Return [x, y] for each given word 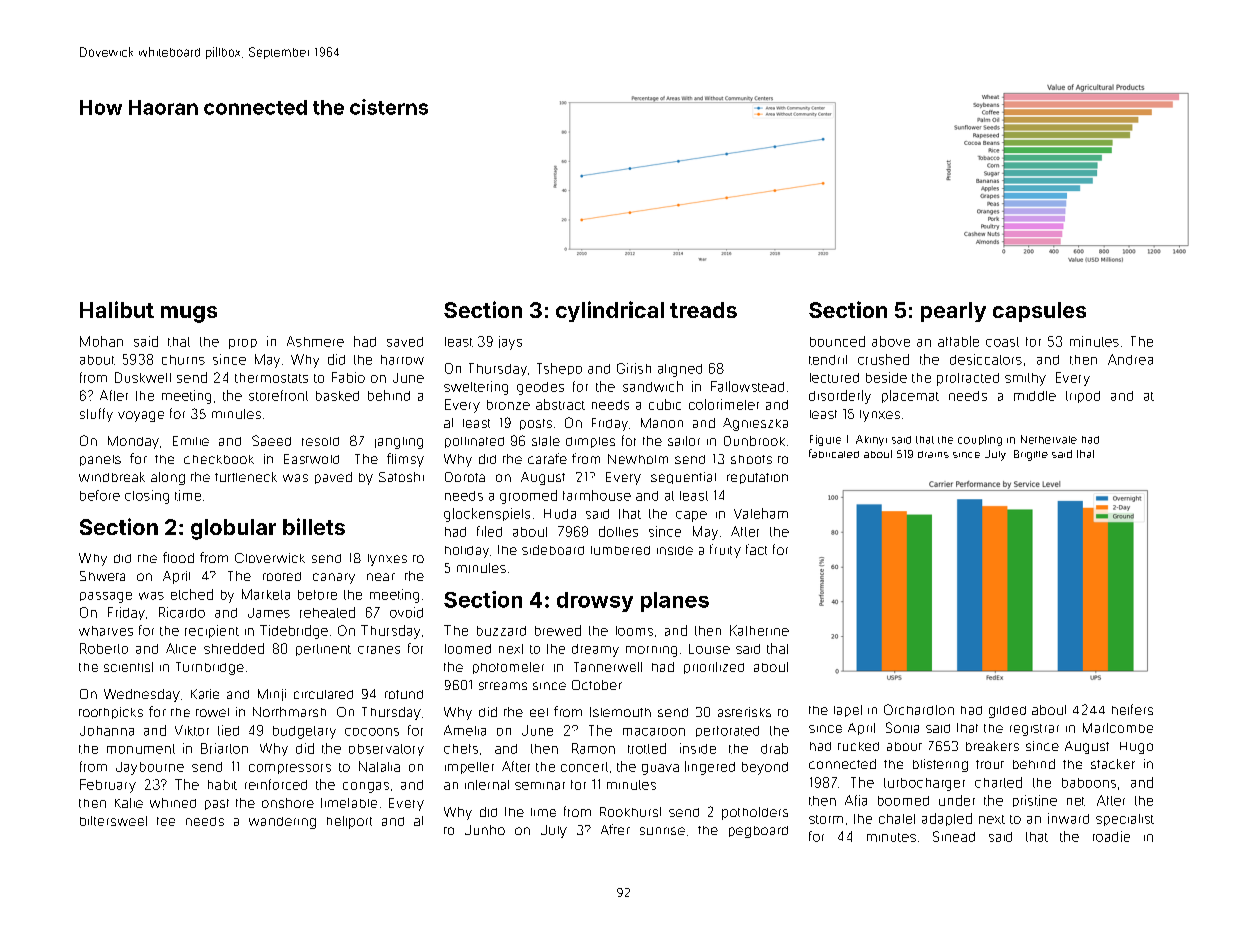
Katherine [759, 630]
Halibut [117, 309]
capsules [1039, 312]
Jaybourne [150, 768]
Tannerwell [608, 667]
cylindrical [610, 311]
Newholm [638, 459]
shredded [234, 648]
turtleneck [246, 477]
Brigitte [1031, 455]
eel [539, 712]
